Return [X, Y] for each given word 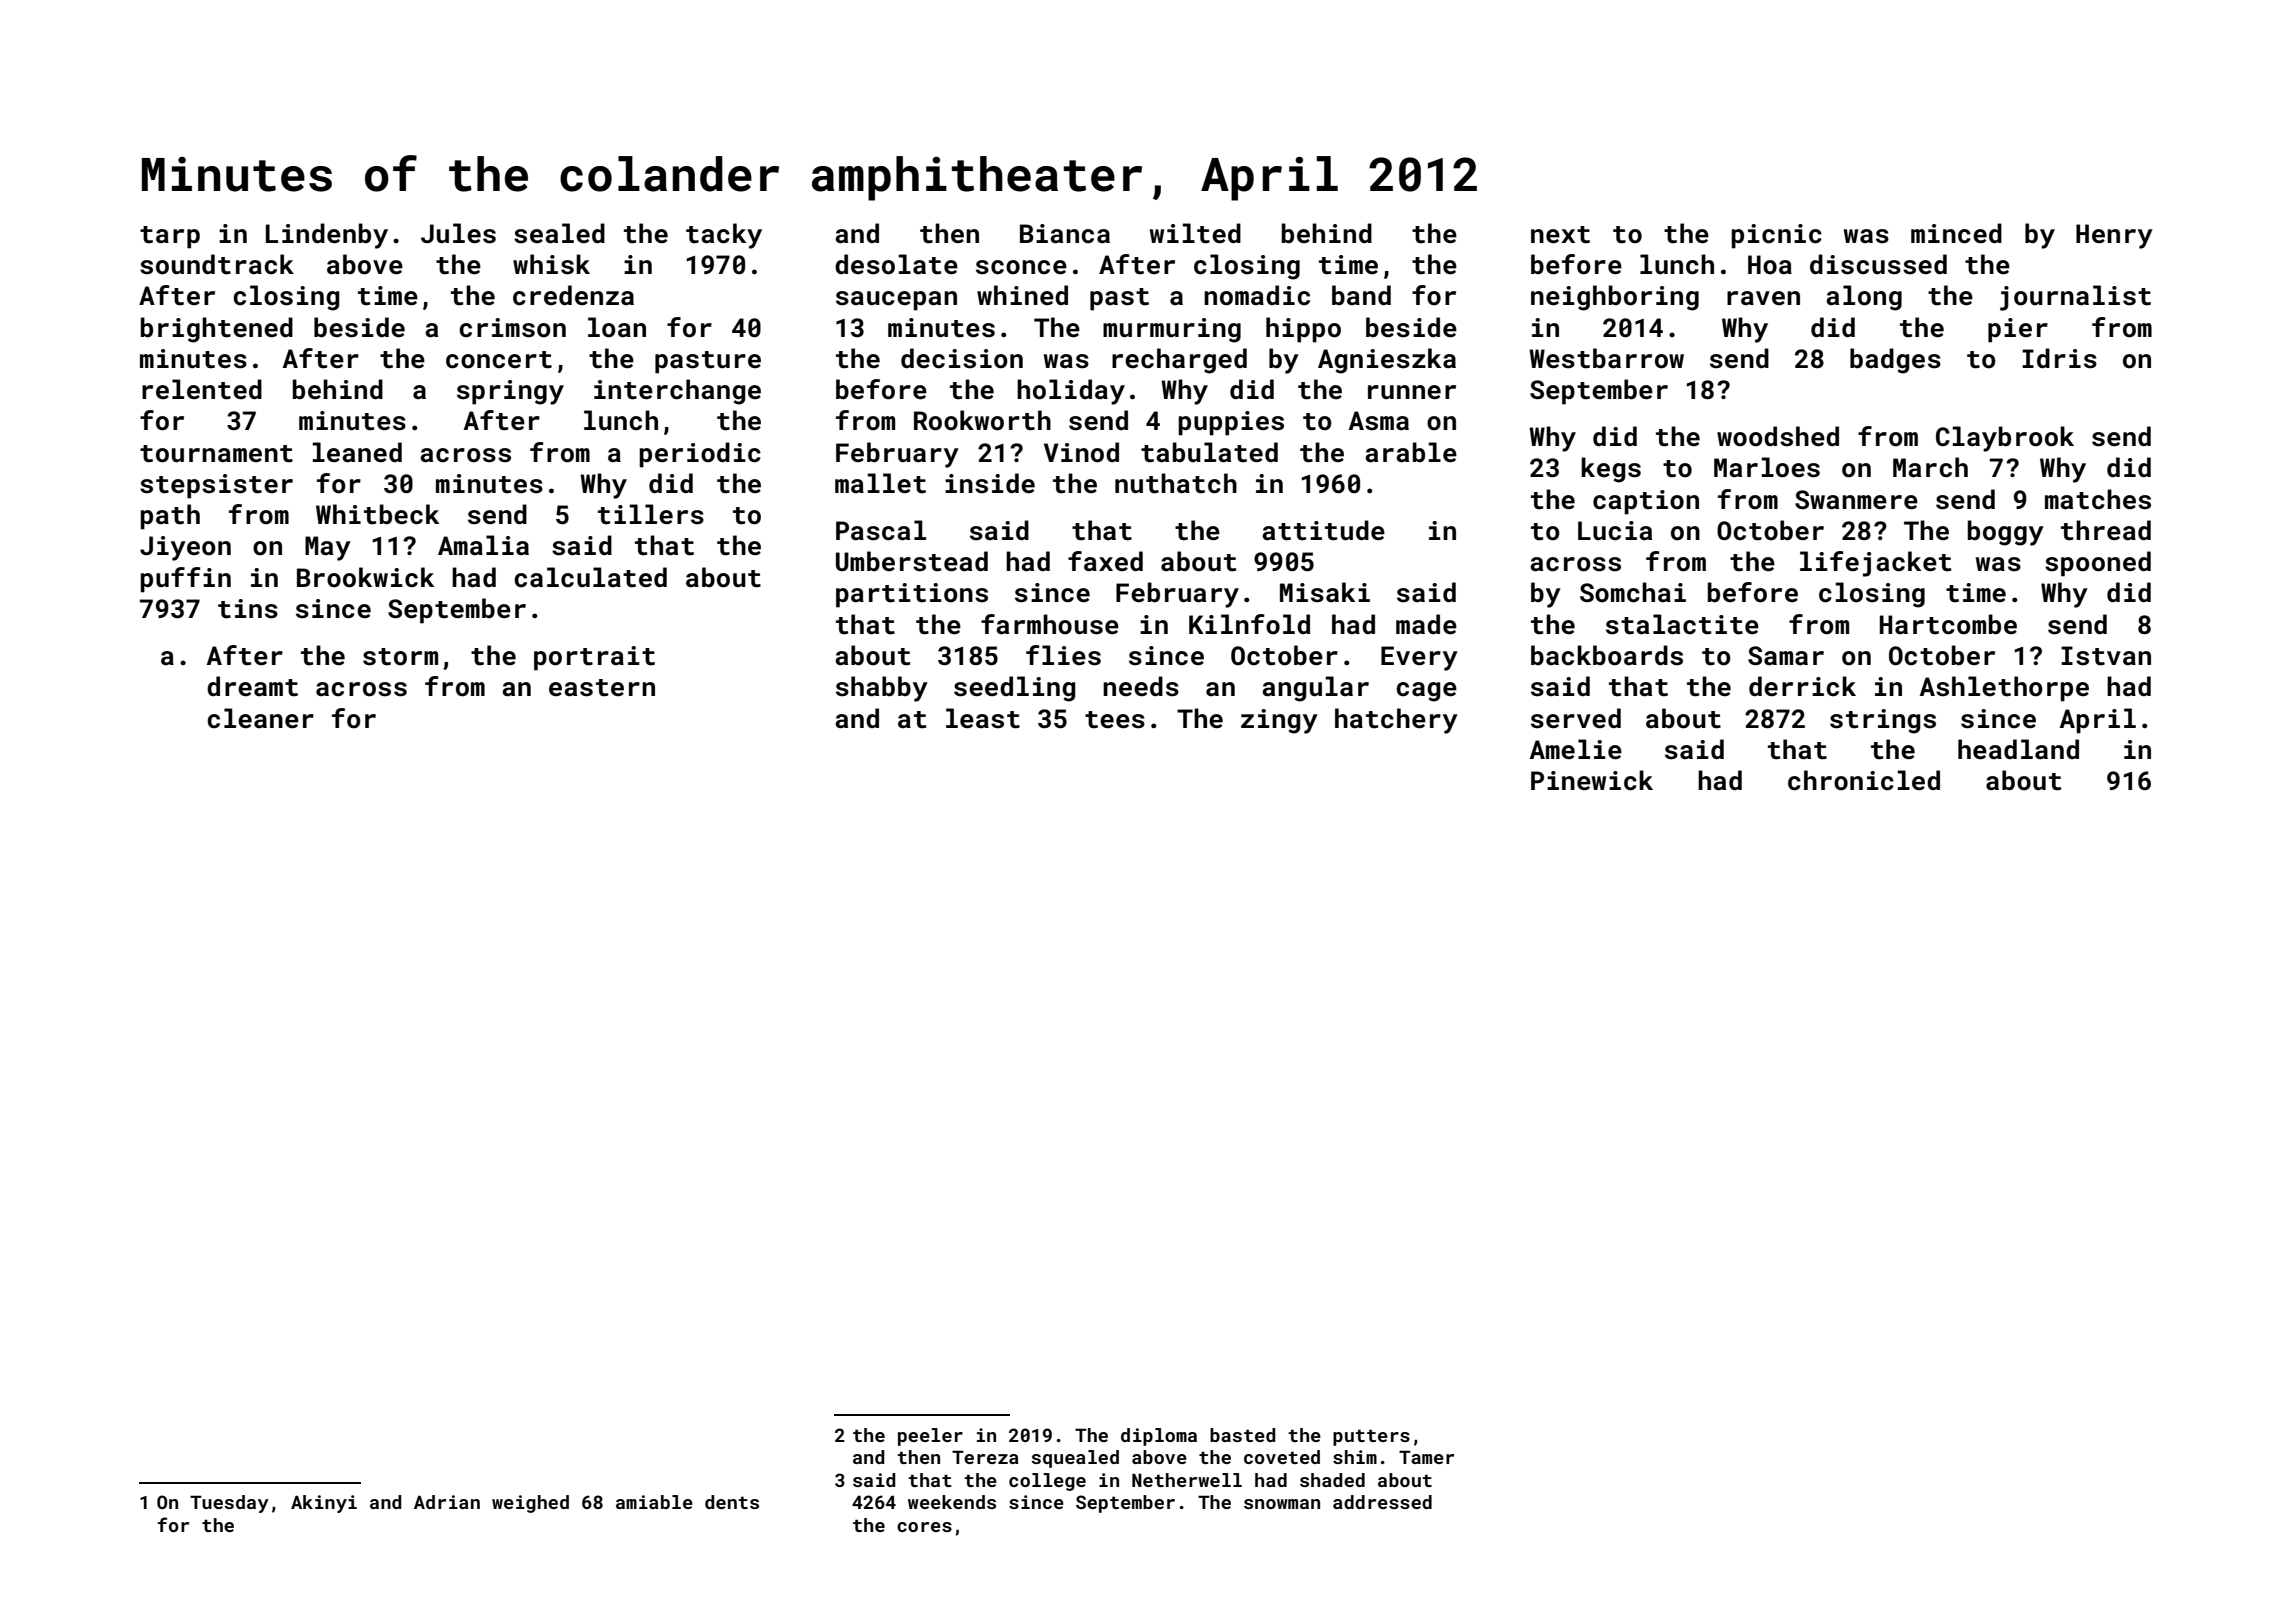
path [170, 517]
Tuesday [229, 1504]
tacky [724, 236]
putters [1371, 1437]
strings [1883, 721]
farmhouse [1050, 624]
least [983, 718]
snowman [1282, 1504]
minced [1956, 233]
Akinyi [324, 1504]
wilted [1195, 233]
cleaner [260, 718]
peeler [930, 1437]
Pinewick [1592, 780]
